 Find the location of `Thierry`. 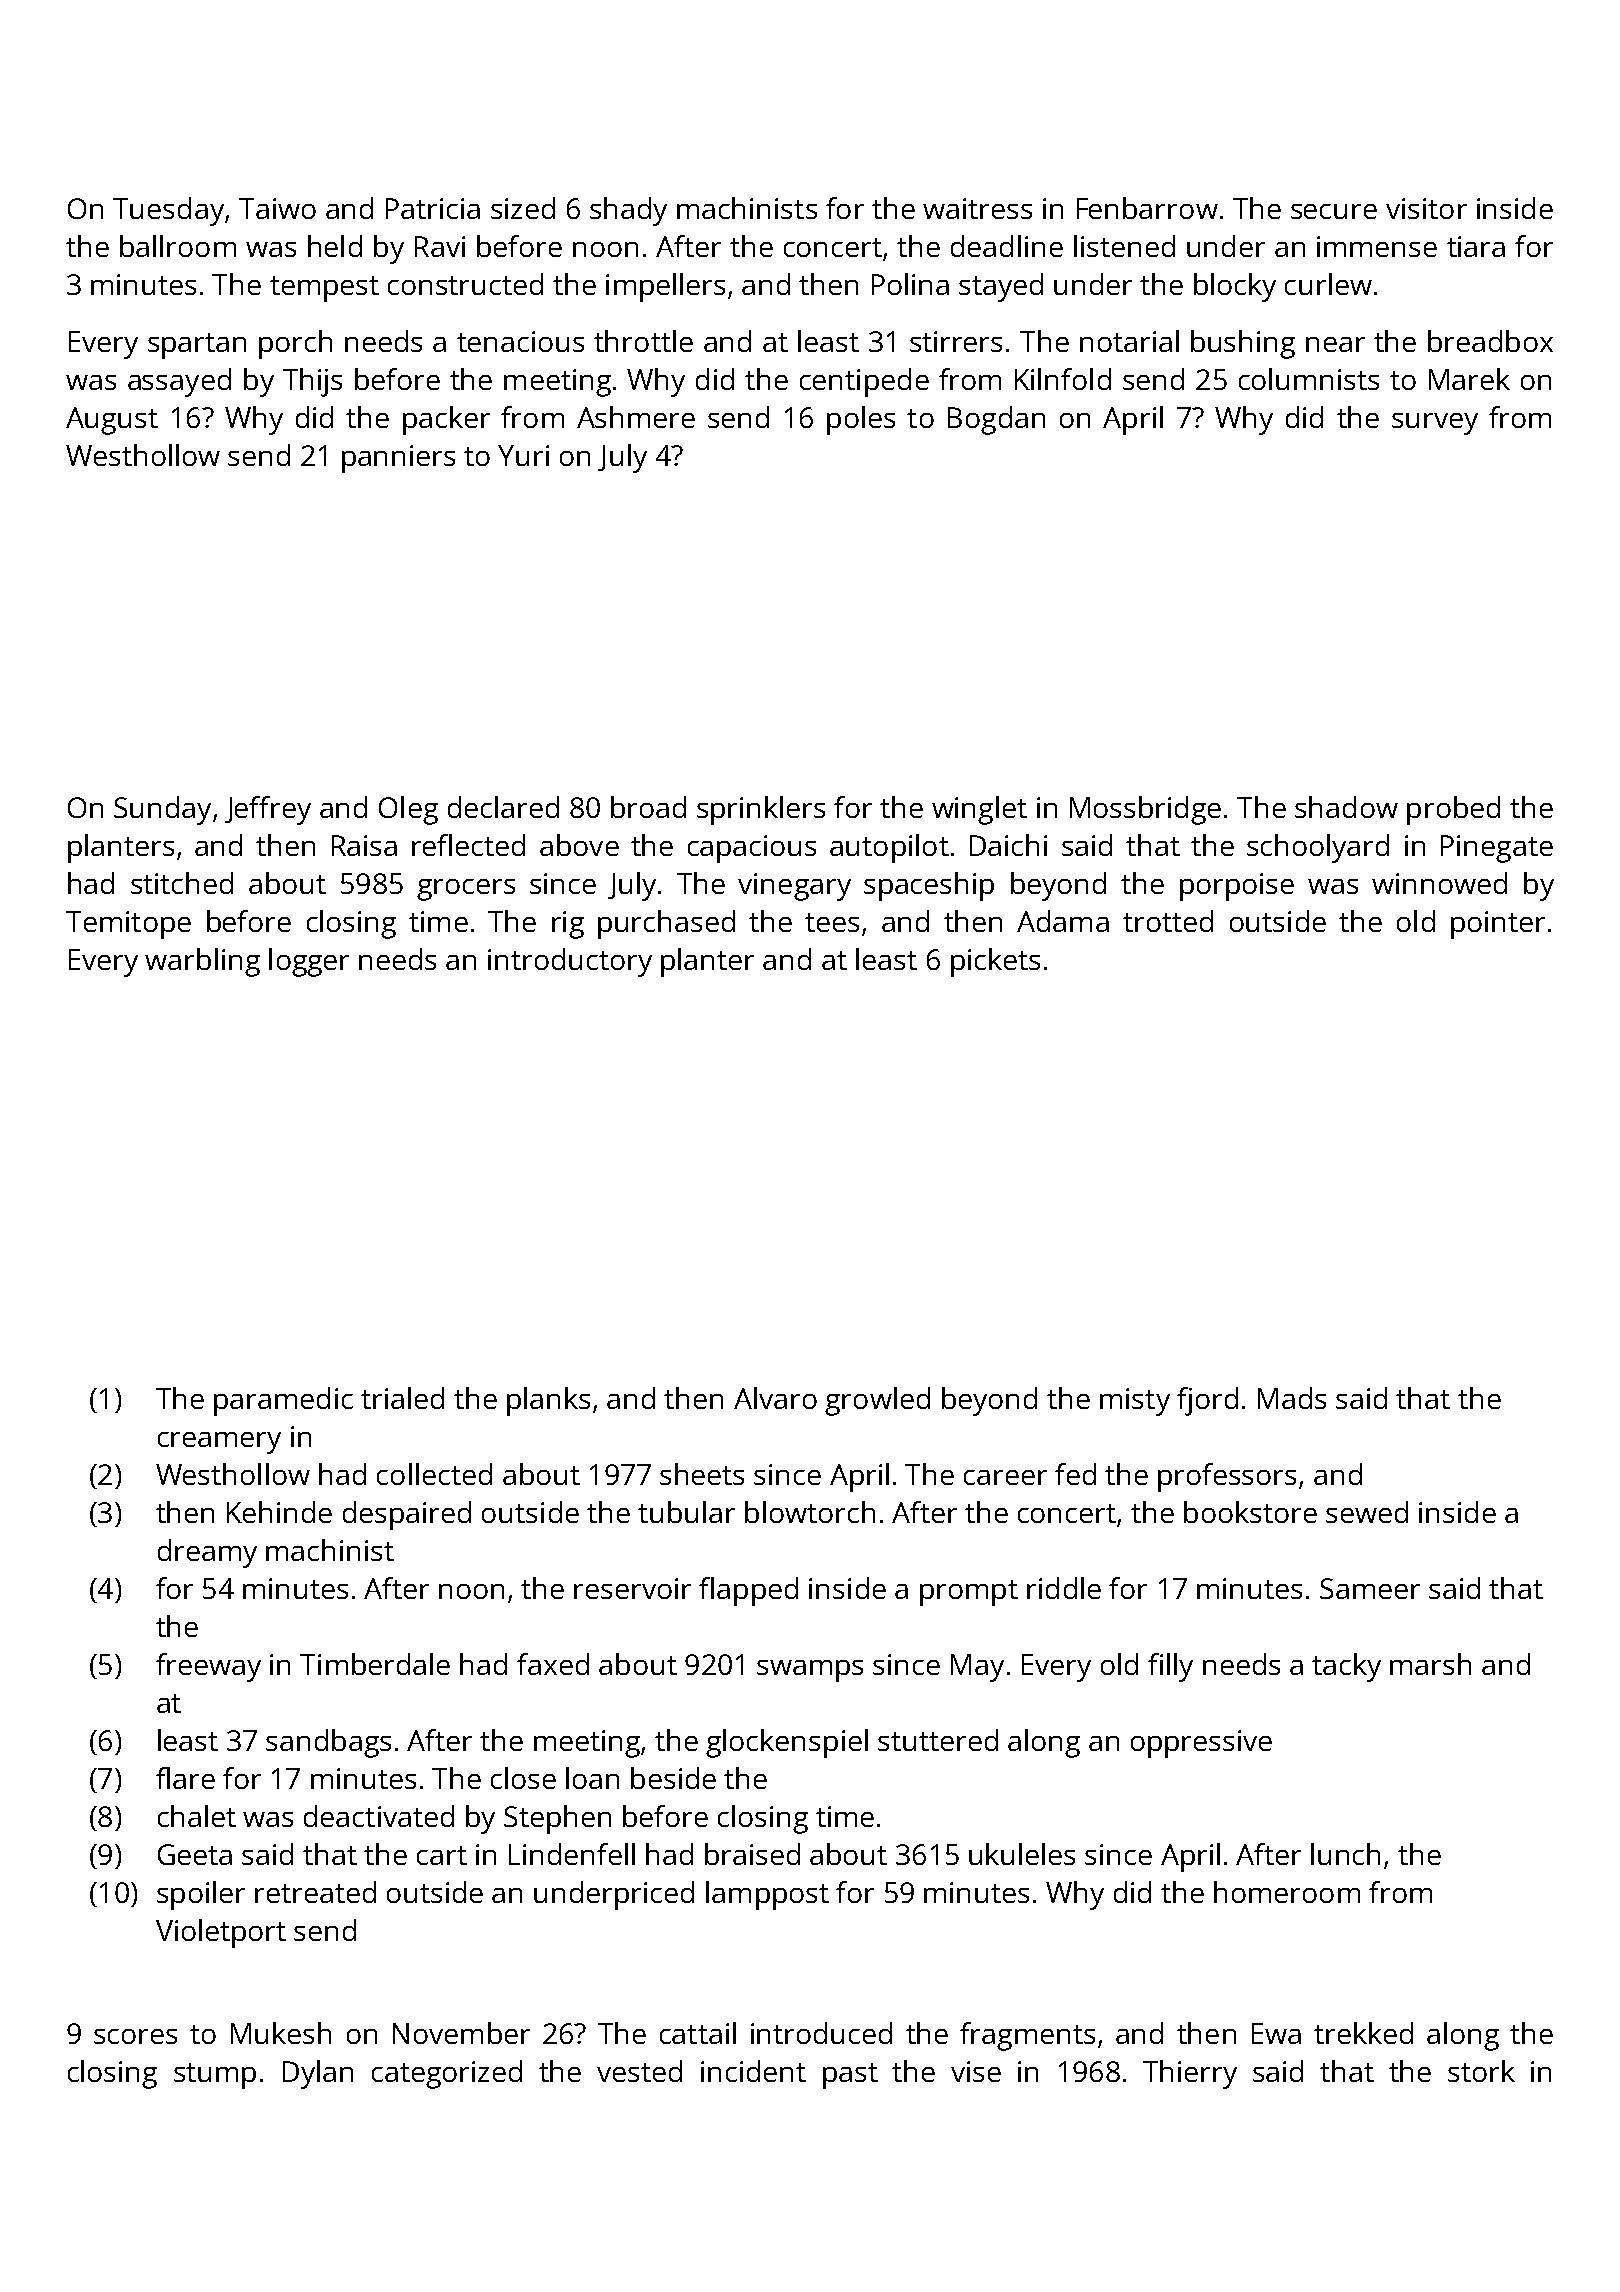

Thierry is located at coordinates (1190, 2074).
